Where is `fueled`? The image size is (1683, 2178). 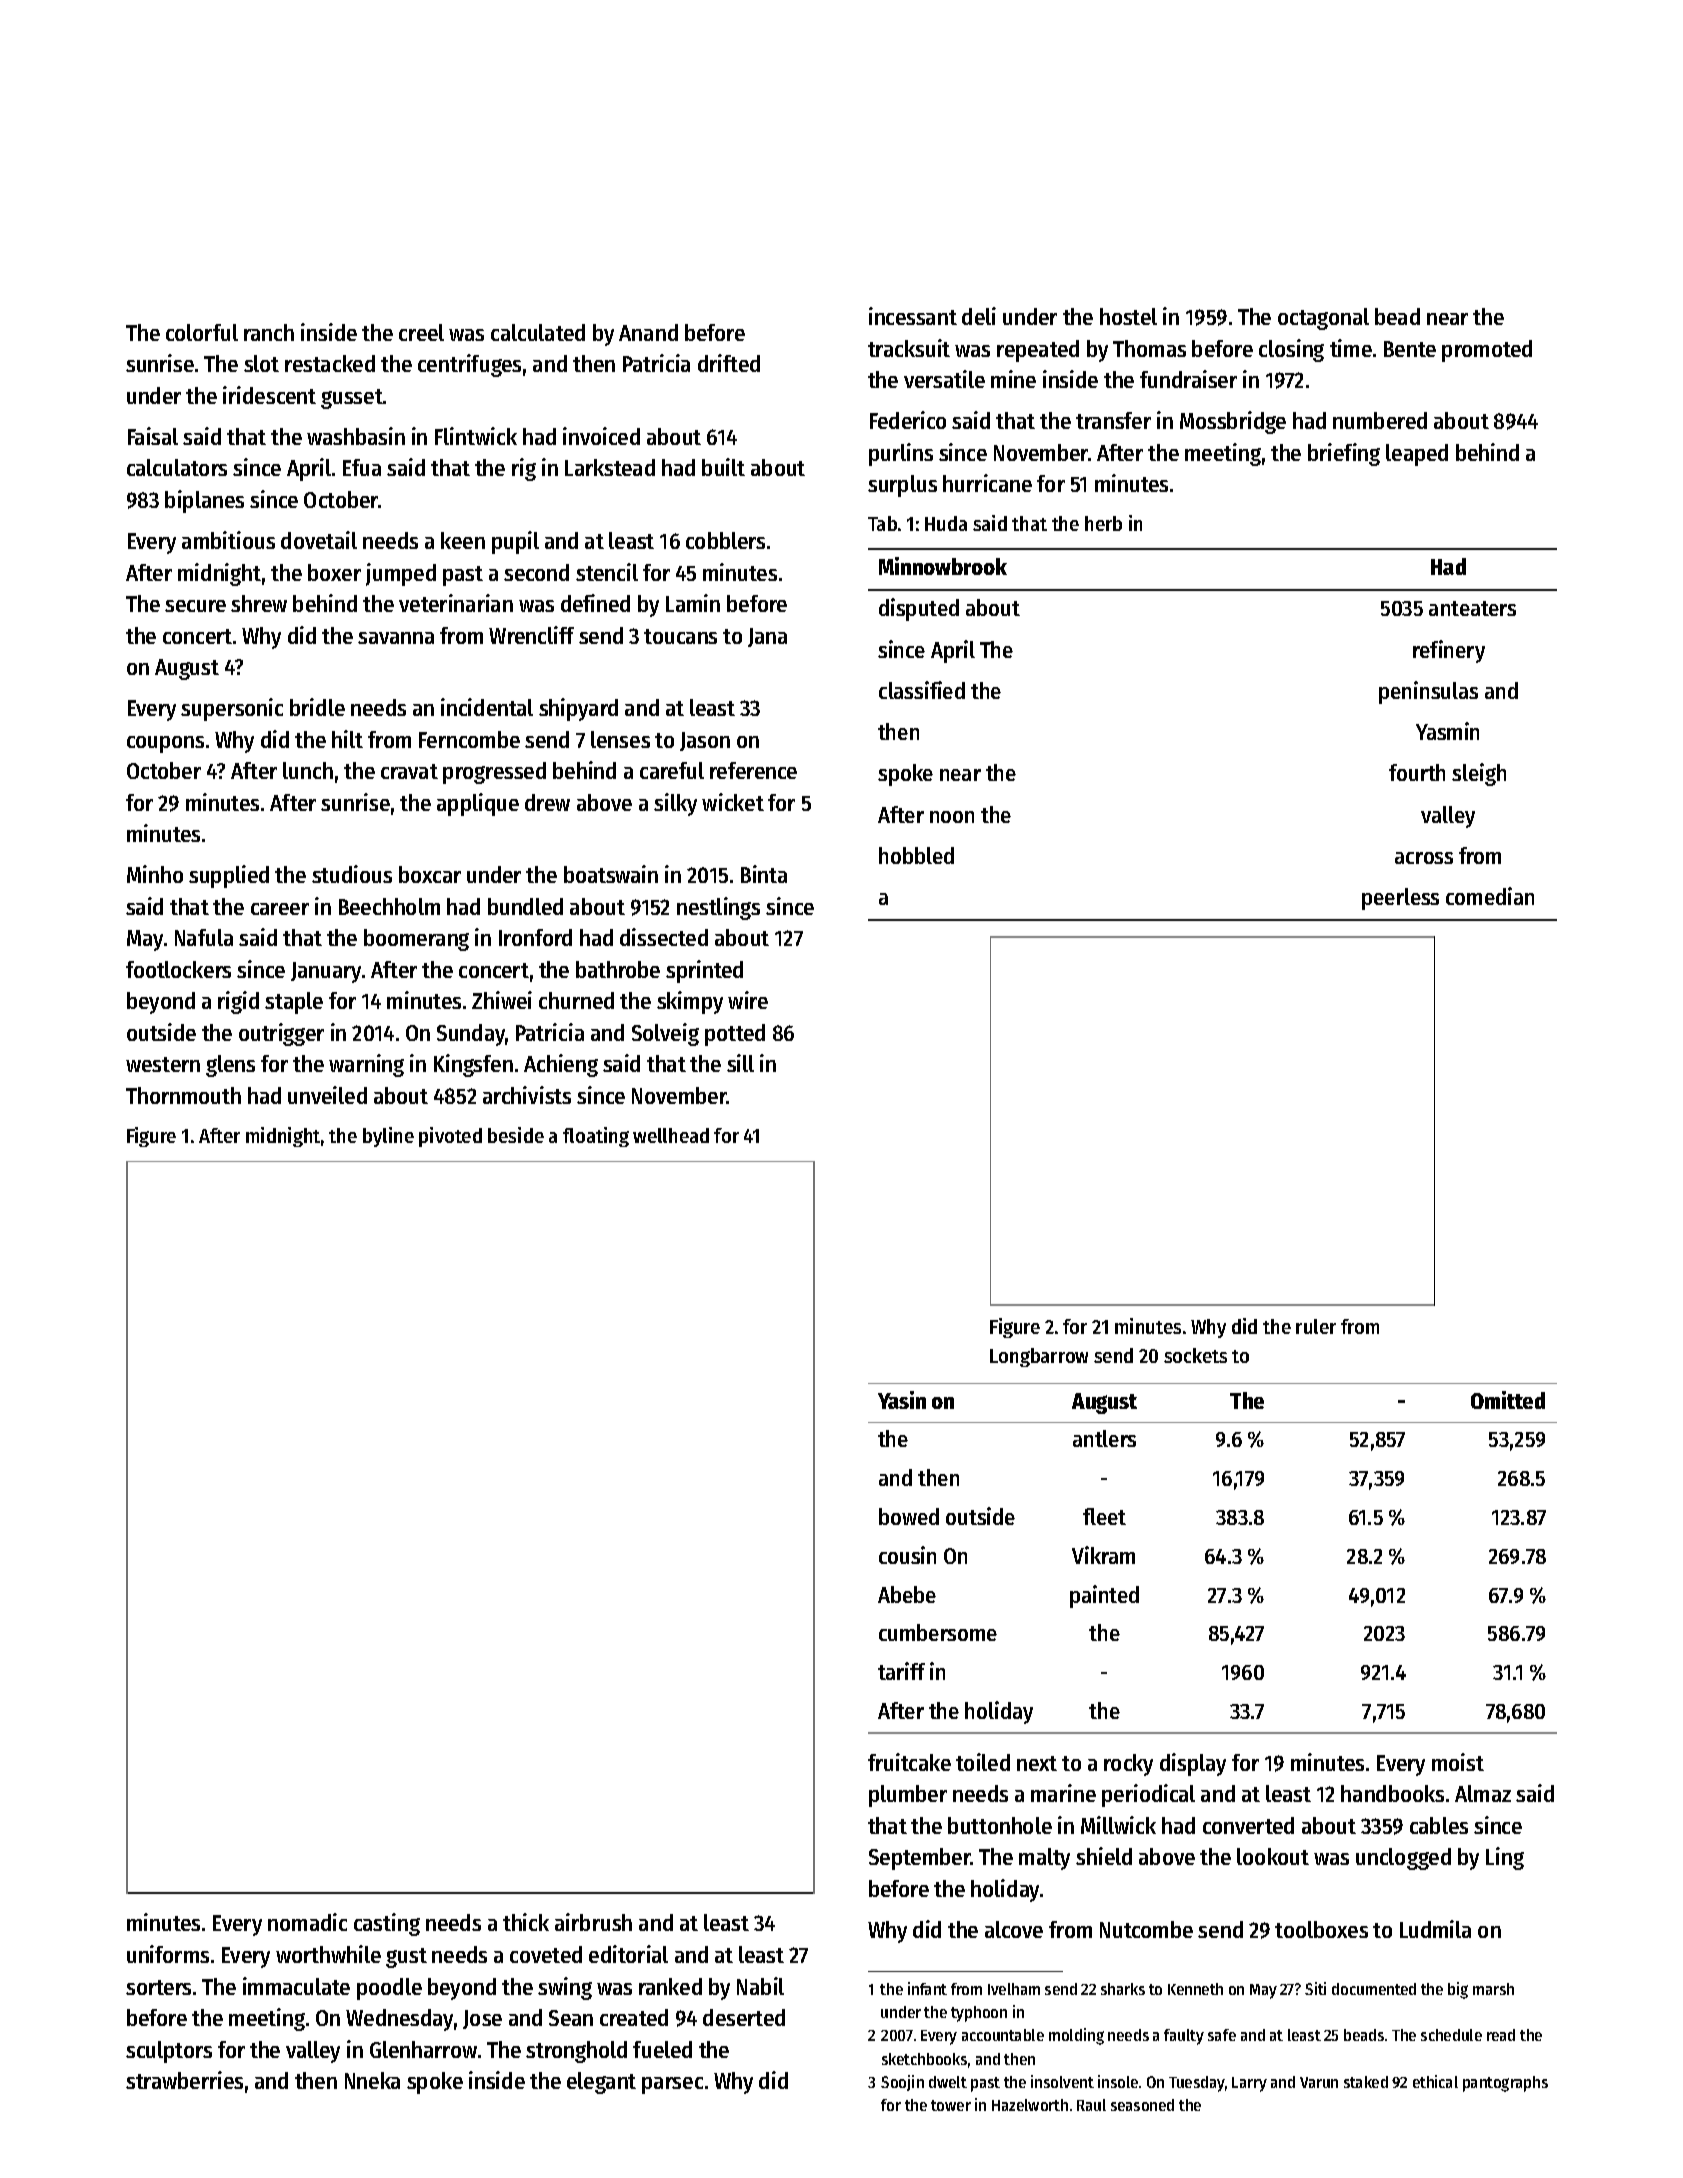 fueled is located at coordinates (662, 2049).
